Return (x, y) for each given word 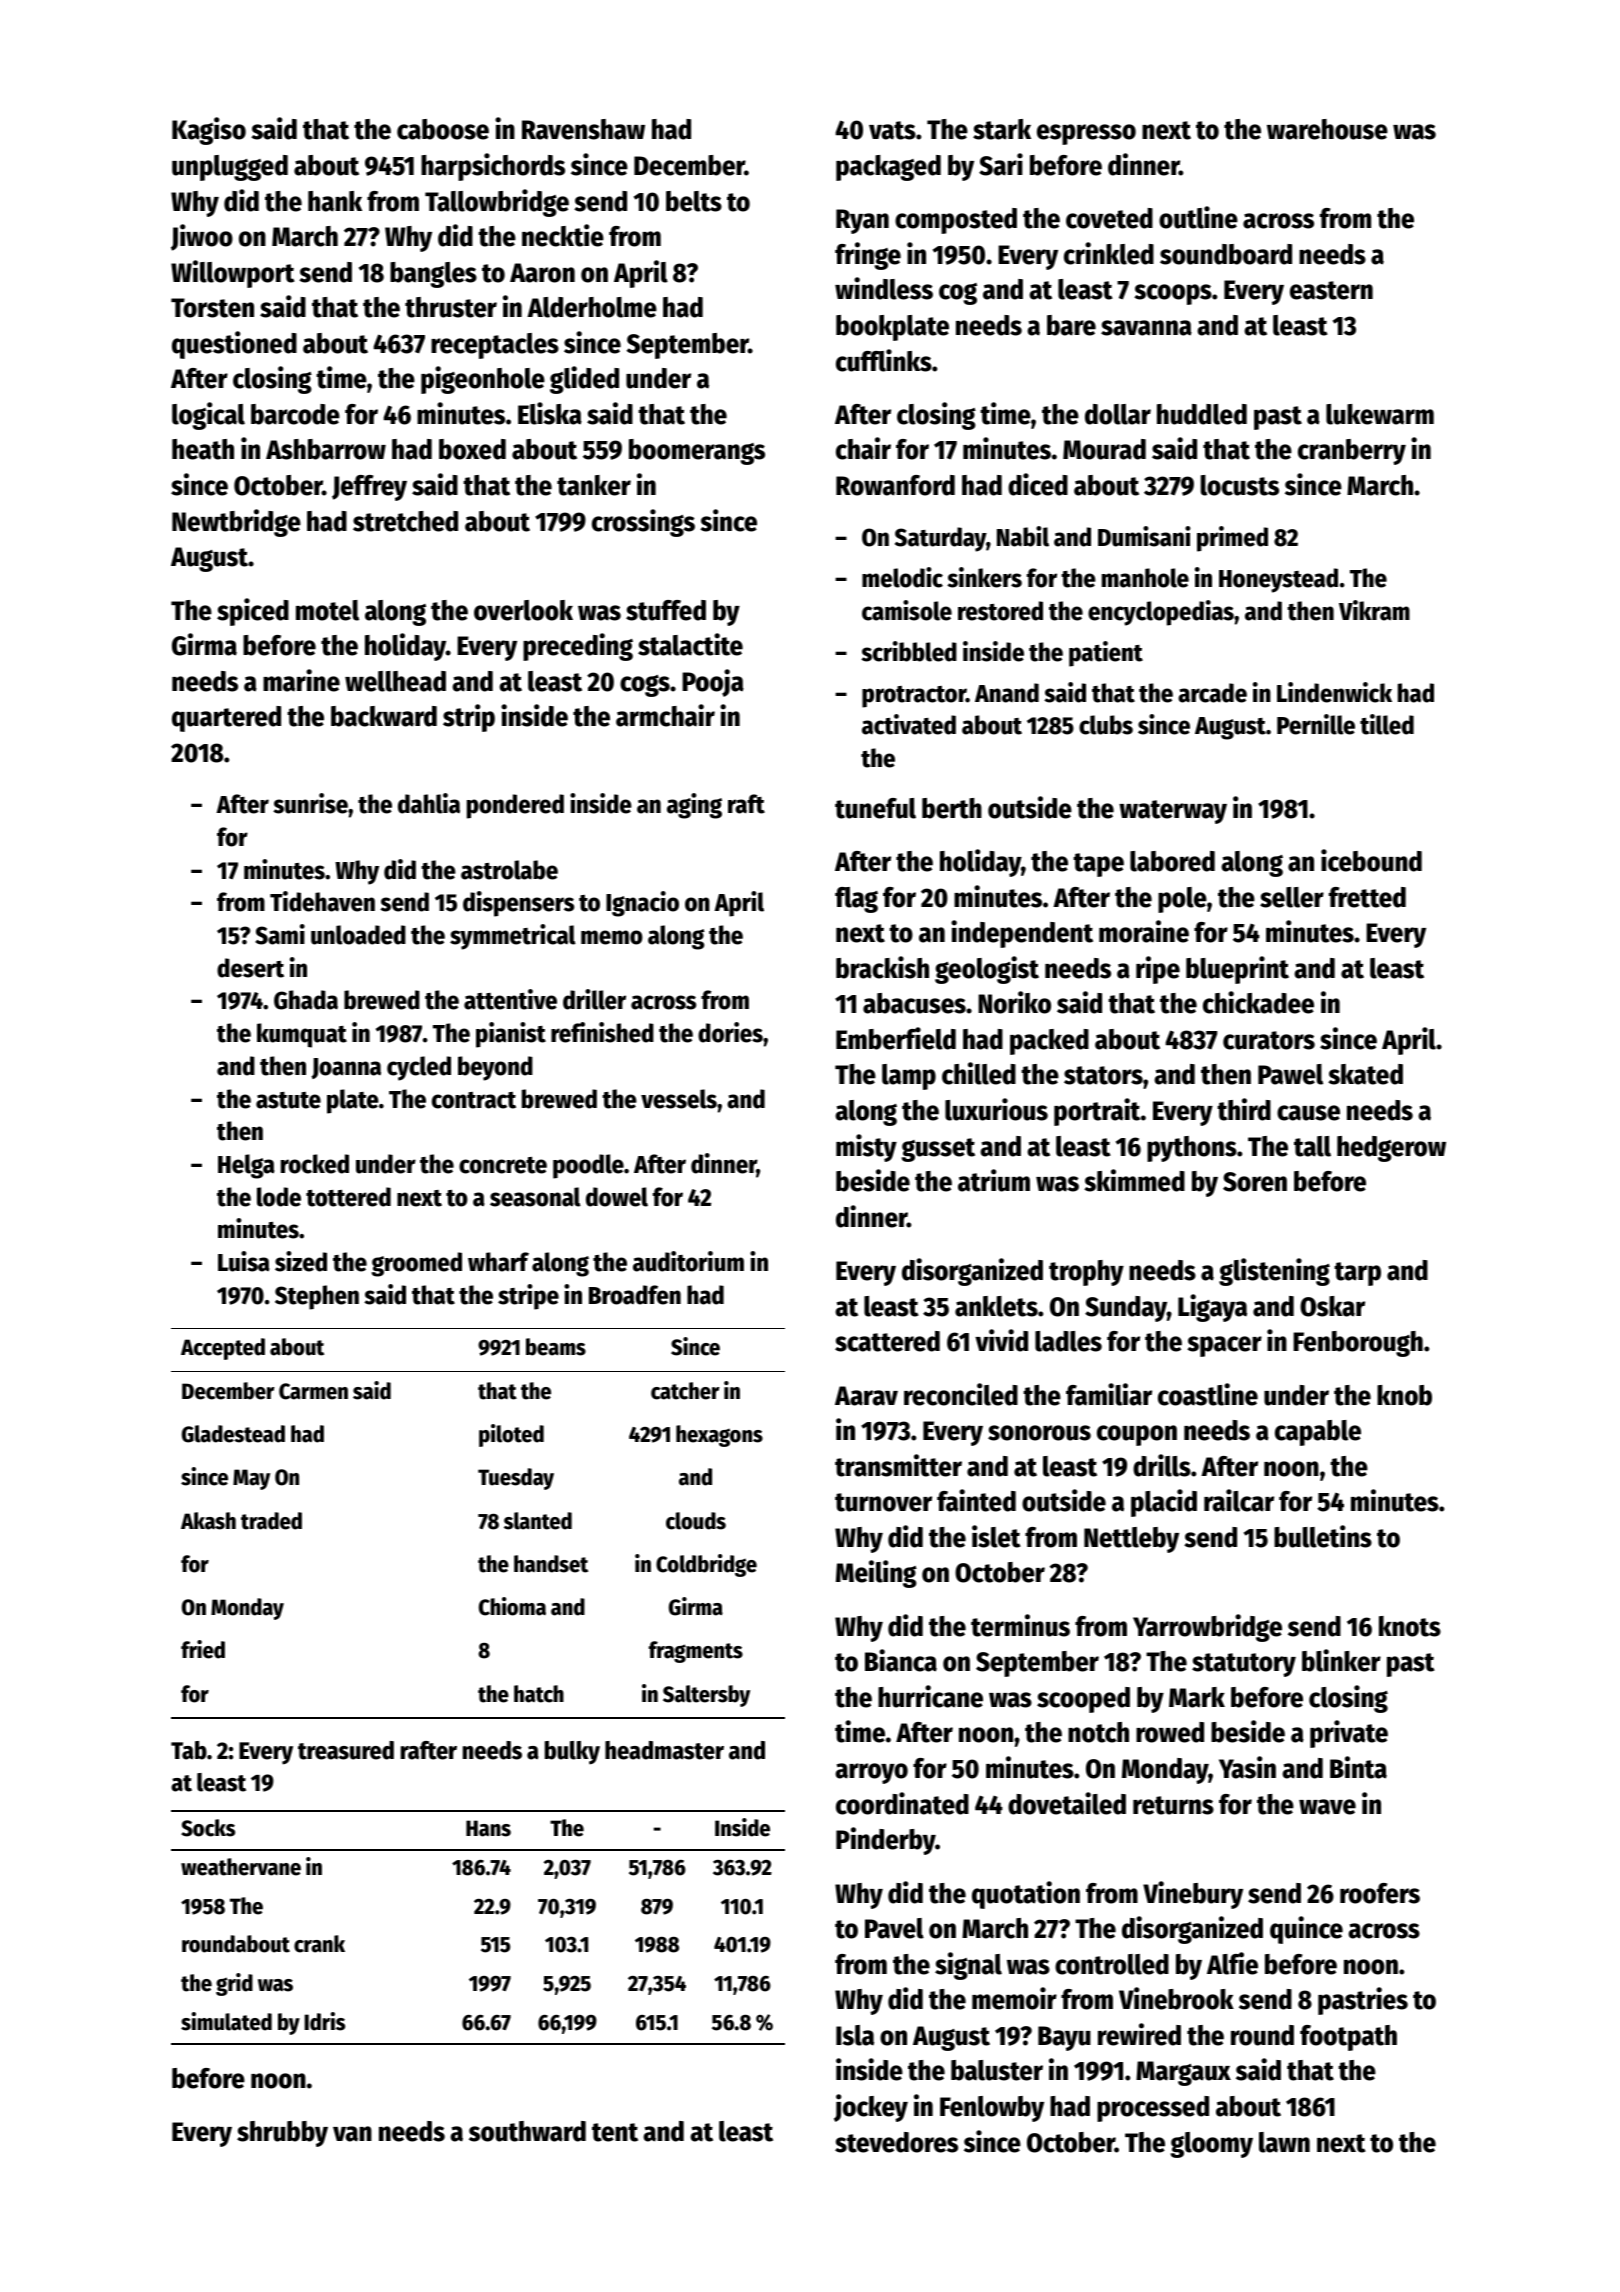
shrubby (282, 2134)
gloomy (1211, 2145)
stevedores (896, 2142)
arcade (1212, 693)
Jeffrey (369, 488)
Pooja (713, 683)
